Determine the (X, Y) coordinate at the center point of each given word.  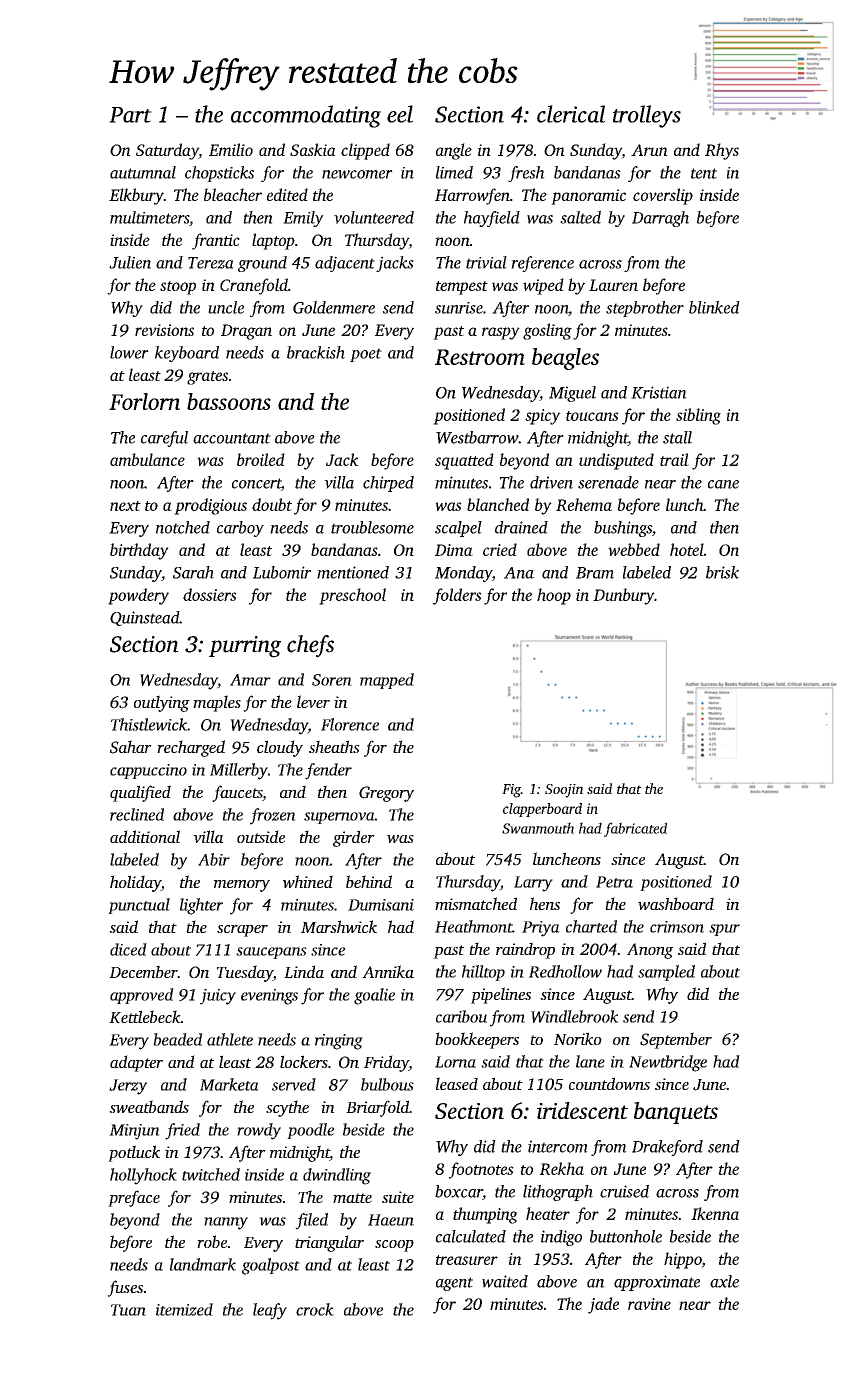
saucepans (271, 953)
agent (454, 1284)
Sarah (193, 572)
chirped (388, 484)
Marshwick (339, 926)
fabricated (635, 829)
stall (677, 437)
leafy (270, 1311)
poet (366, 355)
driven (551, 482)
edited (287, 194)
